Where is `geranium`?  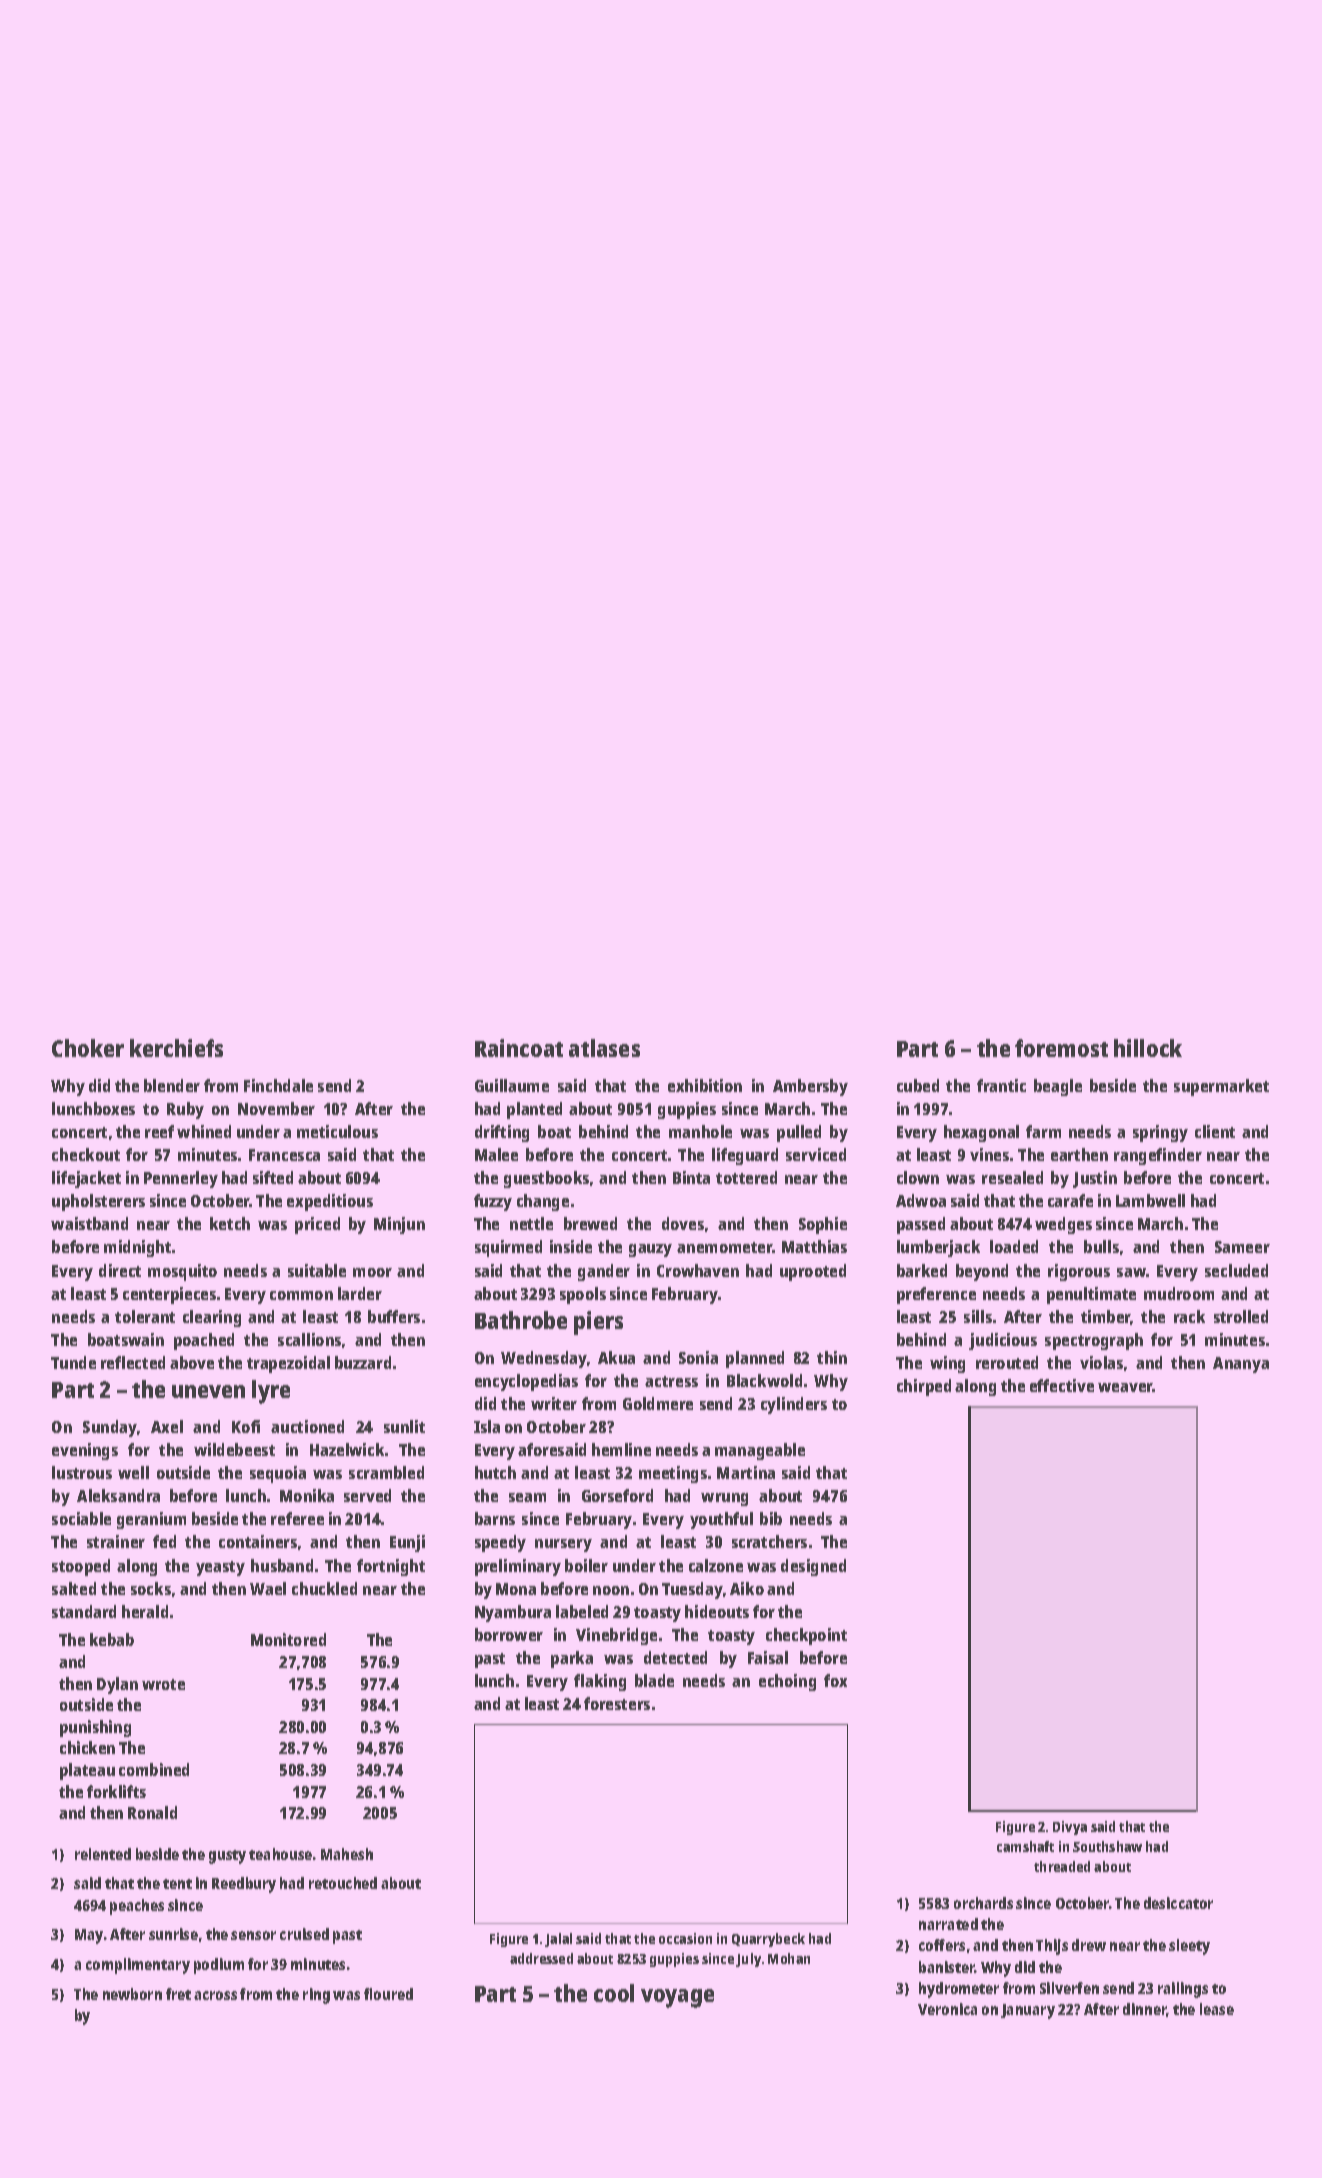
geranium is located at coordinates (151, 1520).
